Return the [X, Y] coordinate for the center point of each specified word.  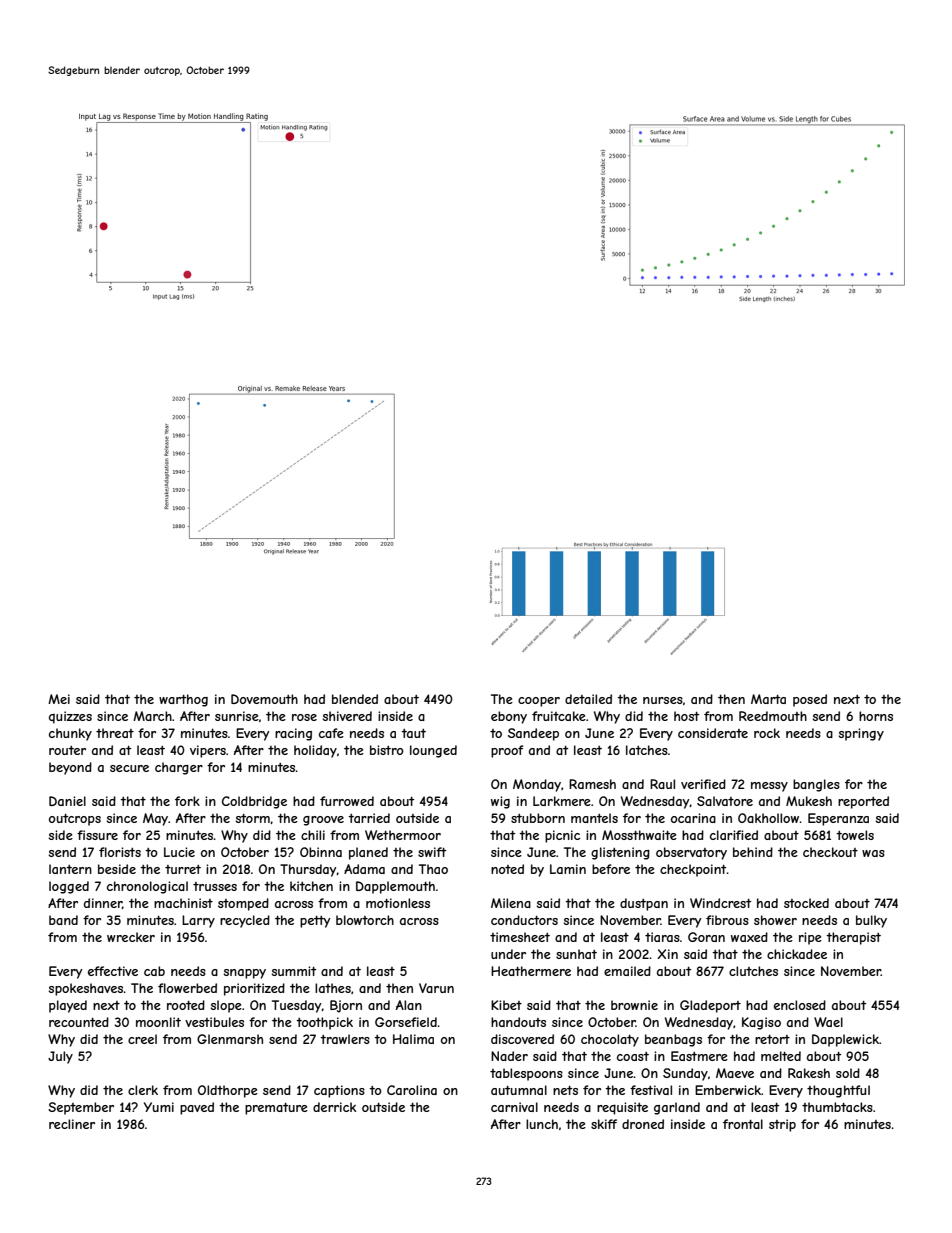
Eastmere [699, 1056]
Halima [413, 1039]
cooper [539, 702]
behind [753, 852]
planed [368, 853]
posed [810, 700]
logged [69, 887]
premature [276, 1109]
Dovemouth [264, 699]
